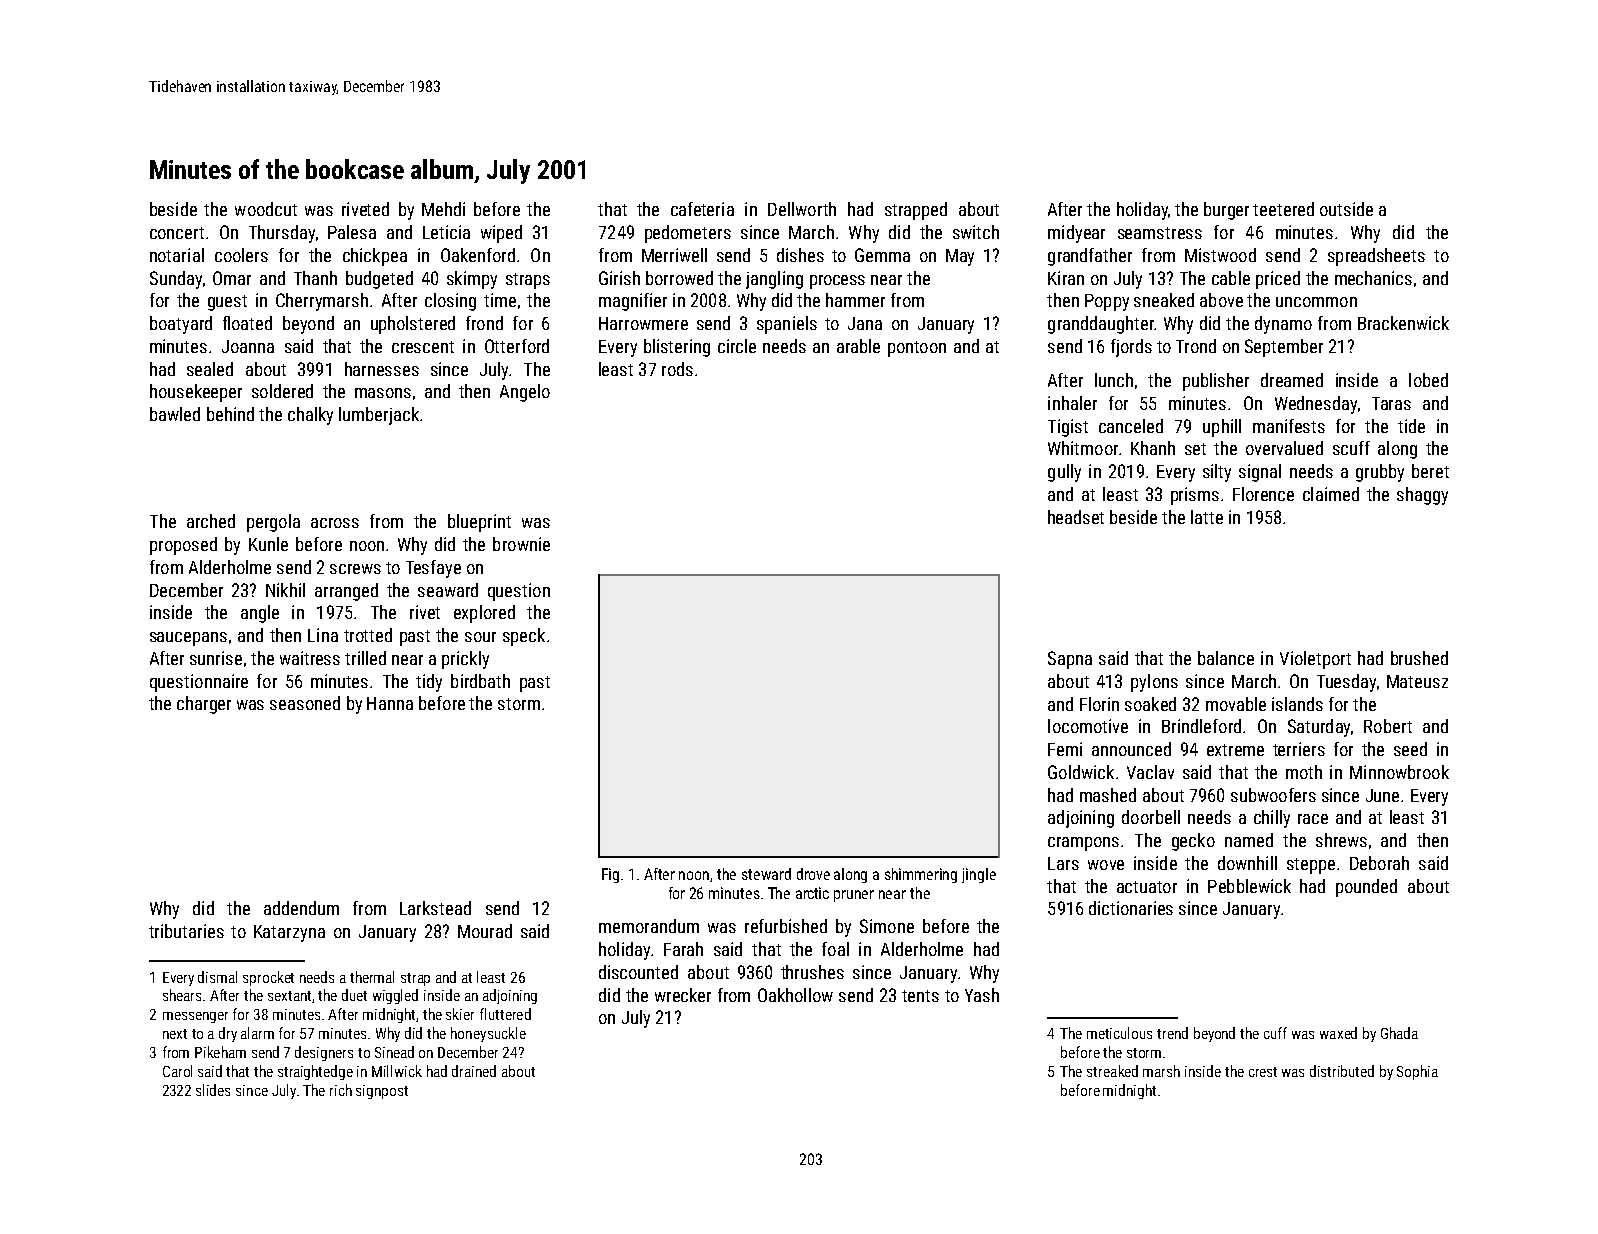 The width and height of the page is (1598, 1234). Describe the element at coordinates (1119, 1033) in the page. I see `meticulous` at that location.
